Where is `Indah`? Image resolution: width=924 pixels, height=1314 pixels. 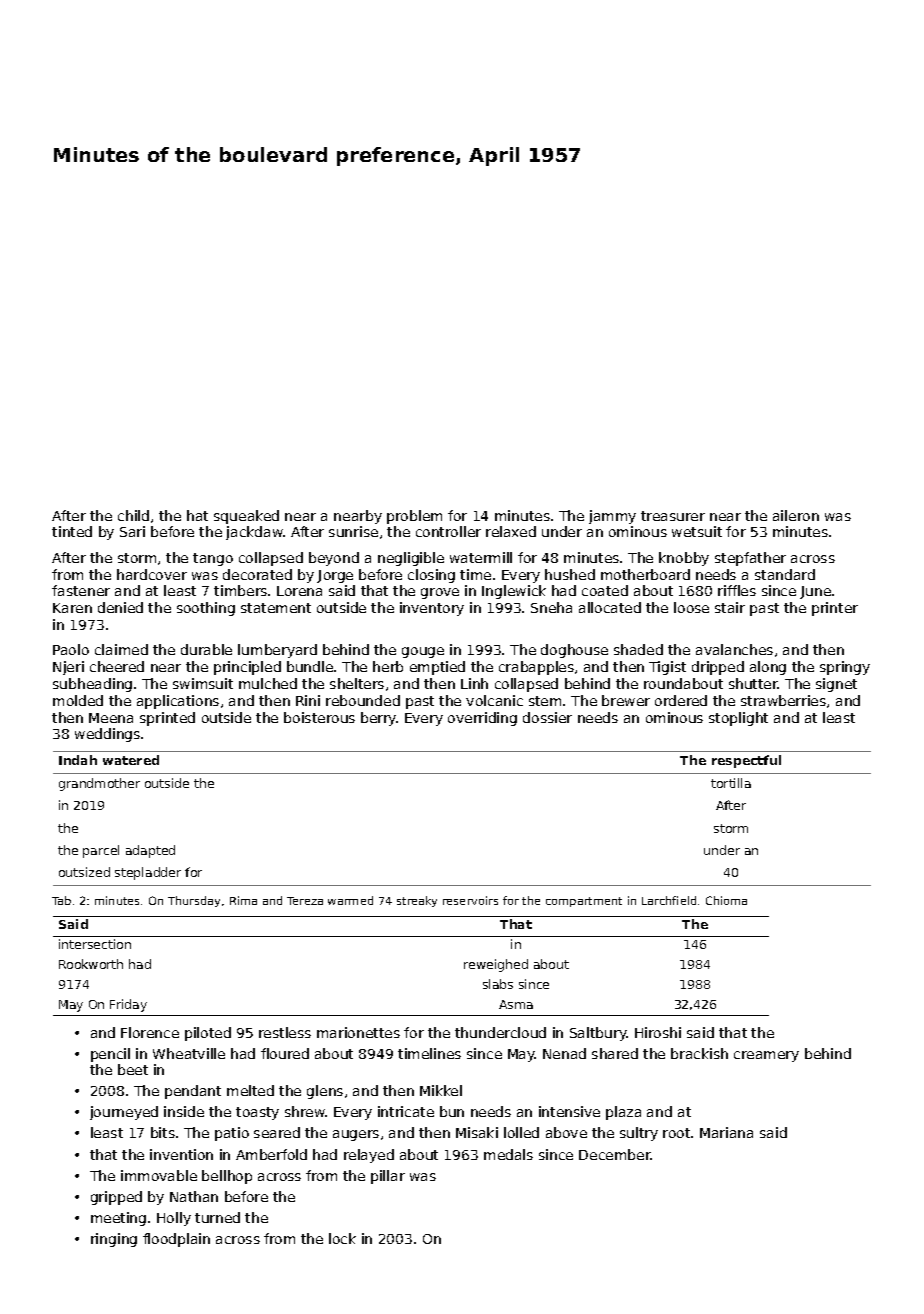
Indah is located at coordinates (78, 760).
